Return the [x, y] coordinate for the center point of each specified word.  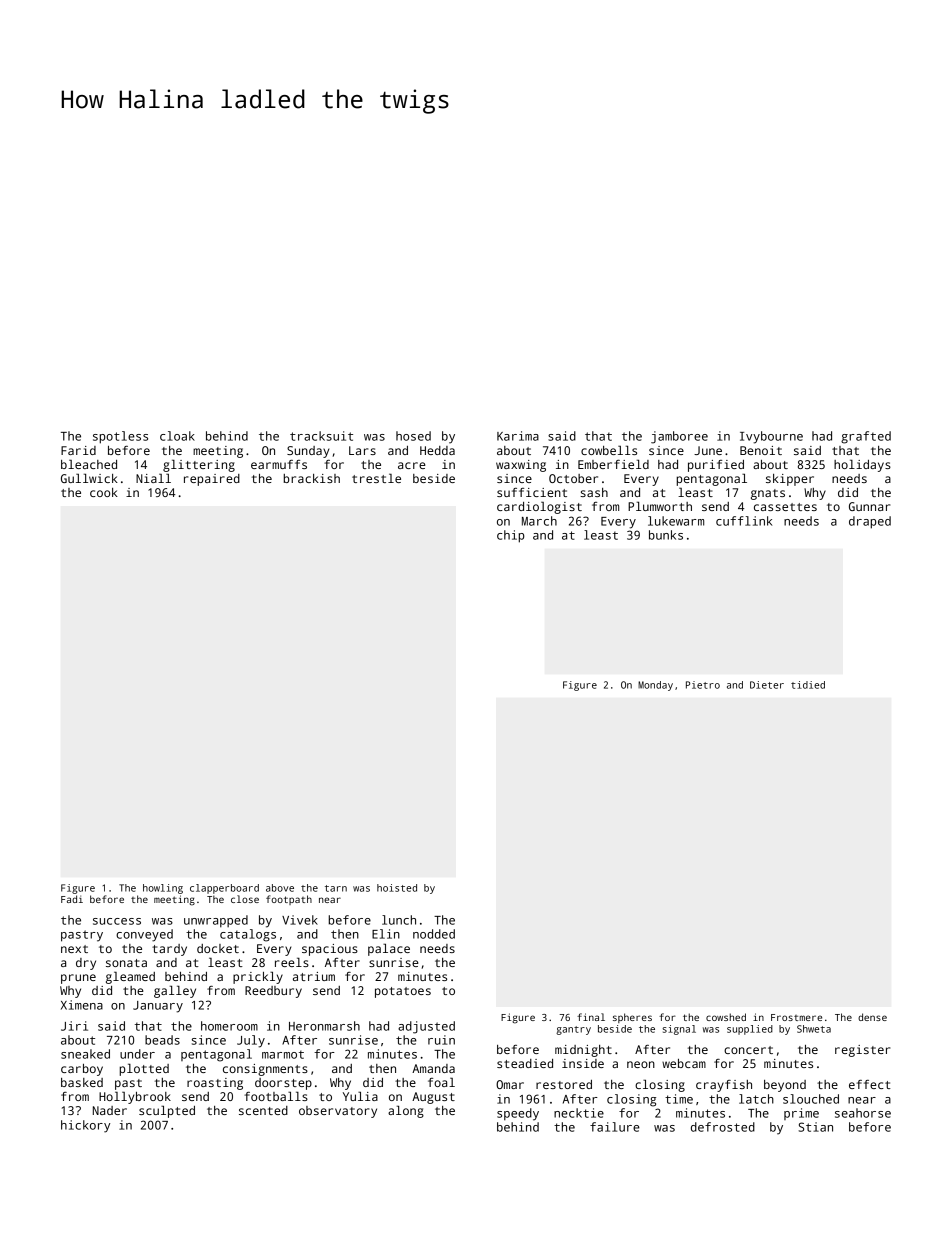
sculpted [167, 1111]
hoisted [397, 888]
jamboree [679, 437]
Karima [518, 436]
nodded [434, 934]
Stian [816, 1127]
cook [104, 492]
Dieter [767, 685]
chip [511, 536]
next [74, 949]
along [406, 1111]
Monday [655, 686]
